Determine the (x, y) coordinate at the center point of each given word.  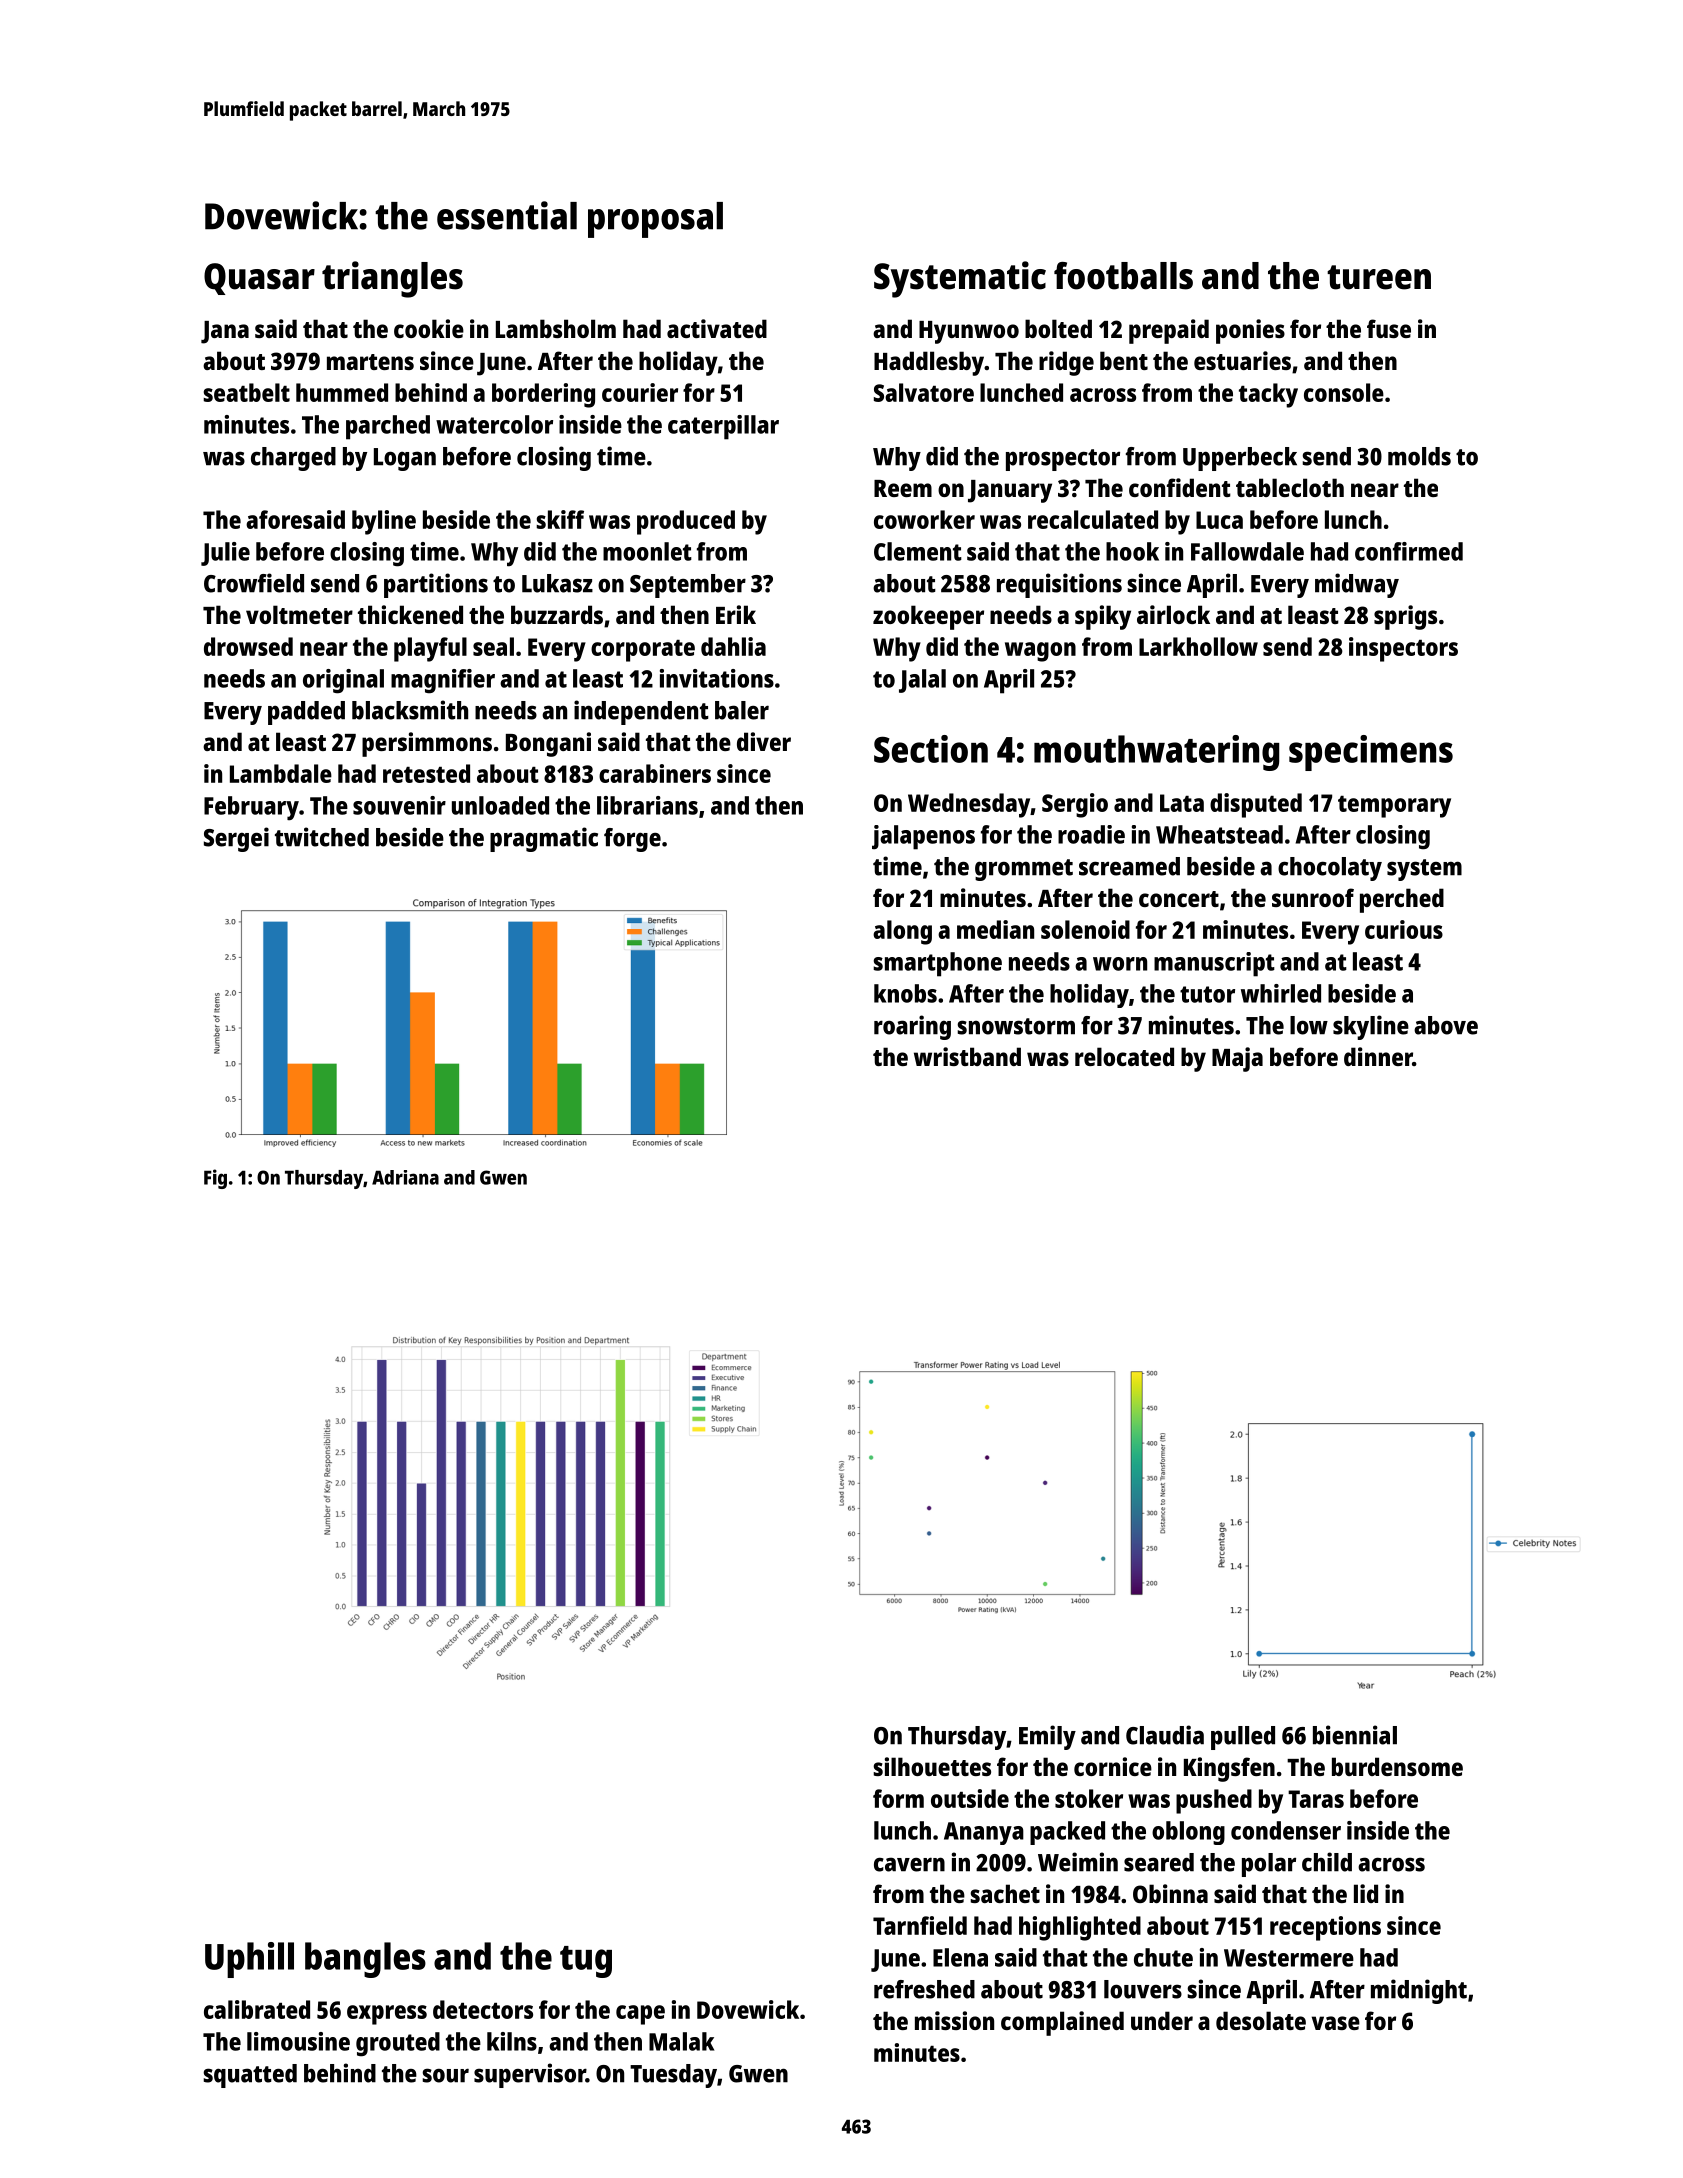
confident (1180, 487)
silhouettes (932, 1766)
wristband (967, 1056)
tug (586, 1962)
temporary (1394, 807)
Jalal (922, 681)
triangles (392, 279)
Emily (1047, 1737)
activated (717, 328)
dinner (1378, 1056)
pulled (1243, 1738)
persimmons (427, 744)
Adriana (405, 1177)
